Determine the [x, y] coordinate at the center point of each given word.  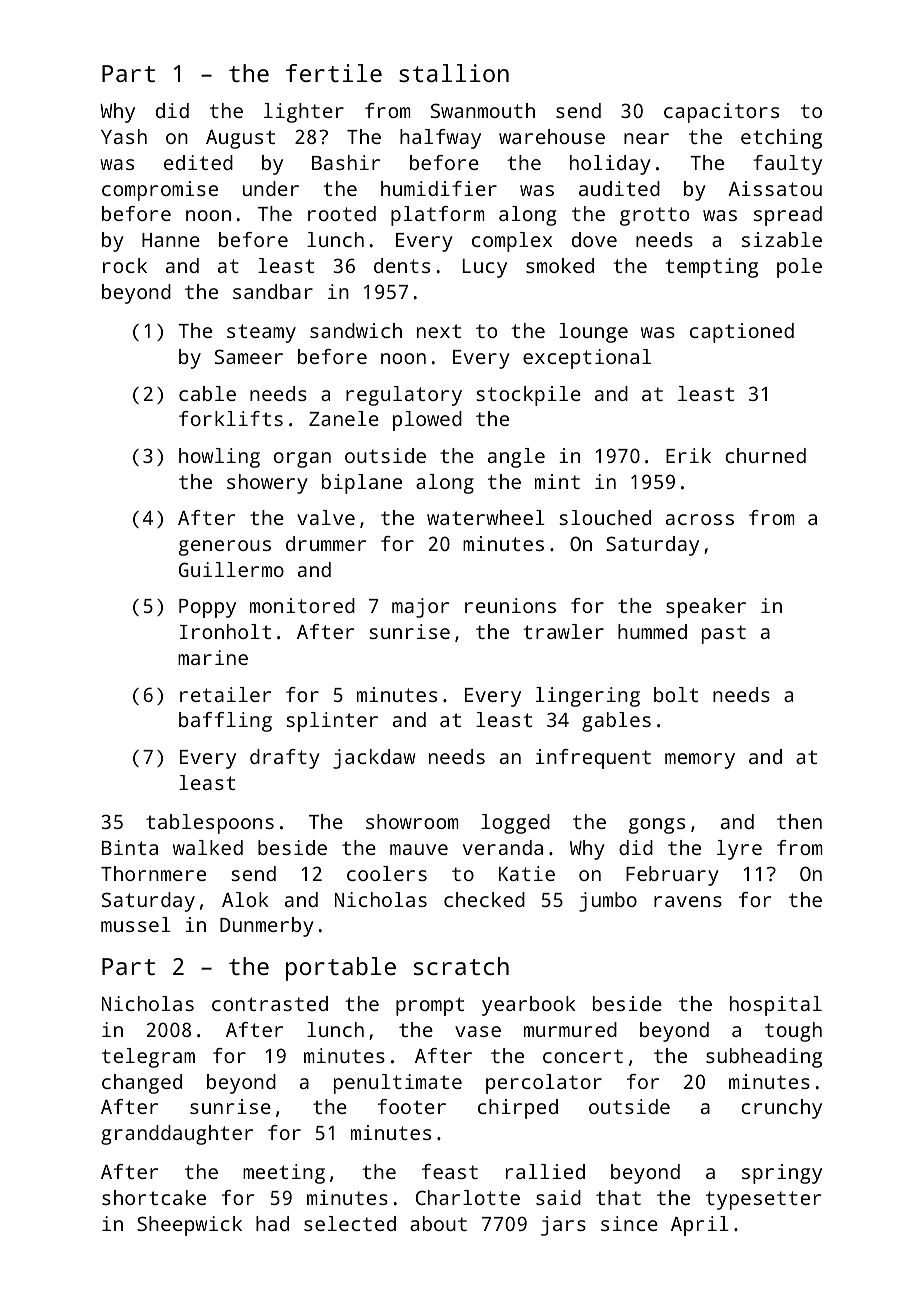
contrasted [270, 1003]
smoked [560, 265]
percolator [544, 1084]
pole [799, 268]
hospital [776, 1006]
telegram [148, 1058]
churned [765, 455]
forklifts [231, 418]
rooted [342, 213]
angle [516, 458]
